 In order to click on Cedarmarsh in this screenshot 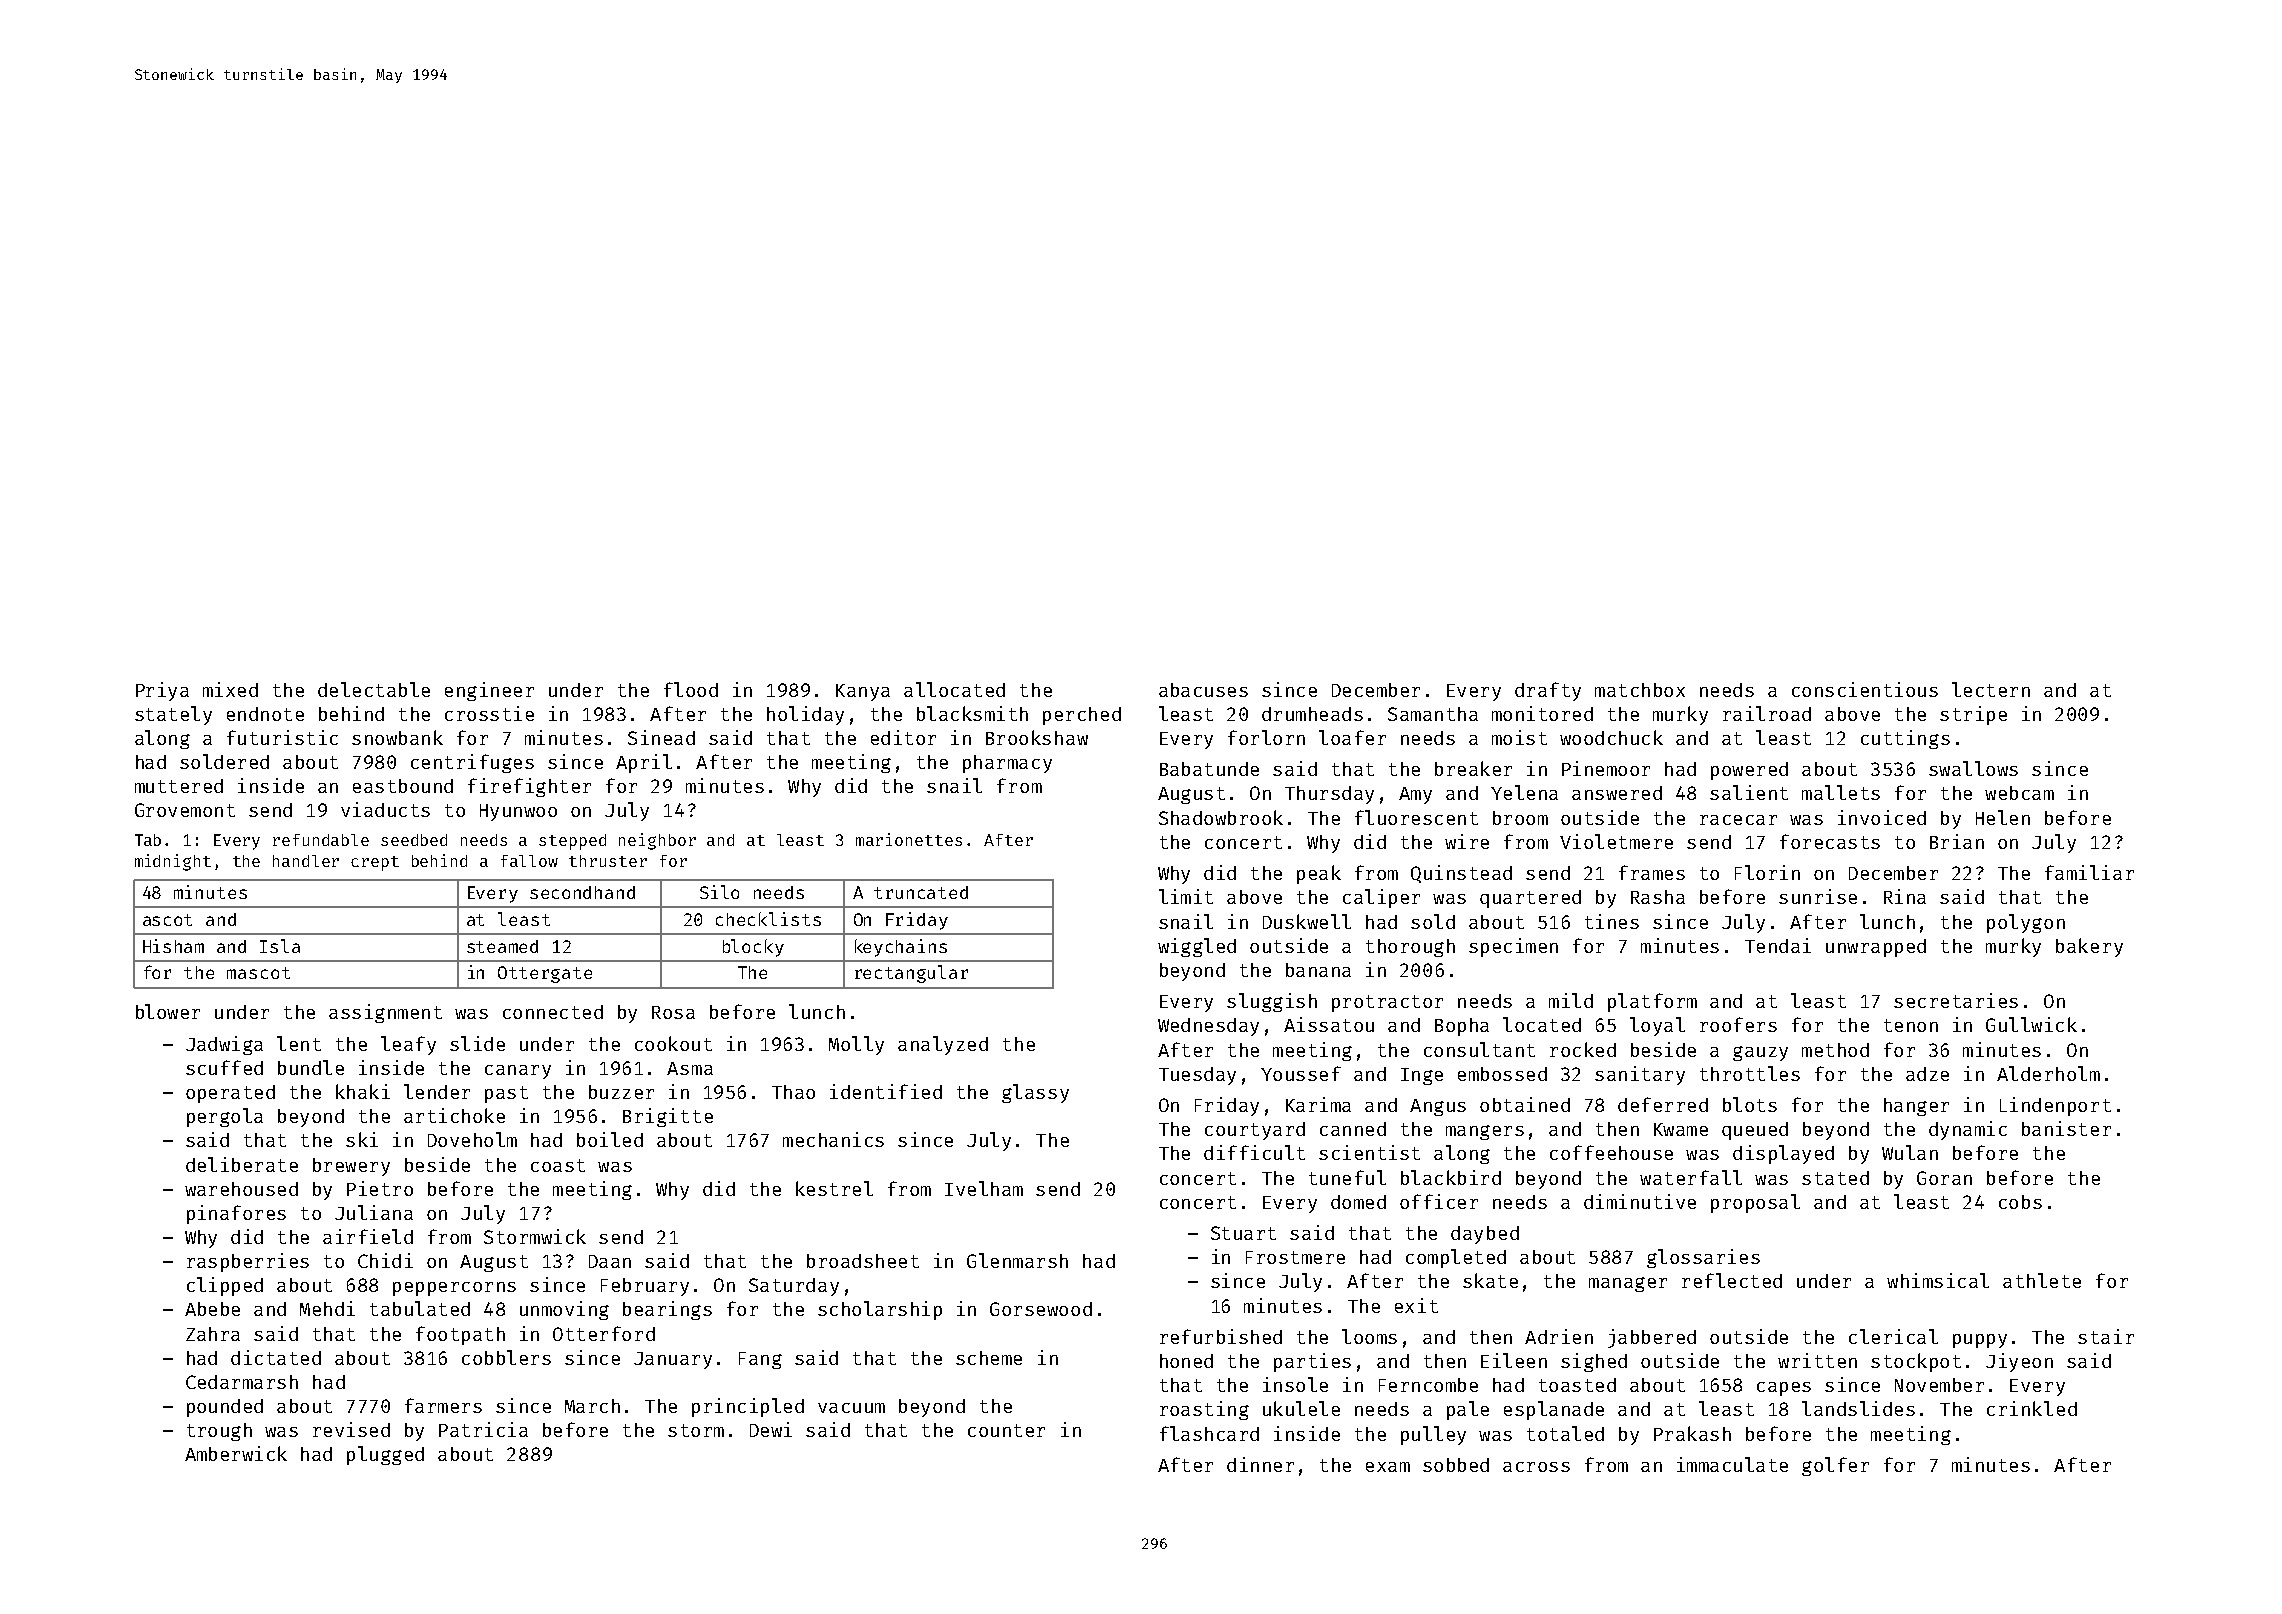, I will do `click(242, 1382)`.
